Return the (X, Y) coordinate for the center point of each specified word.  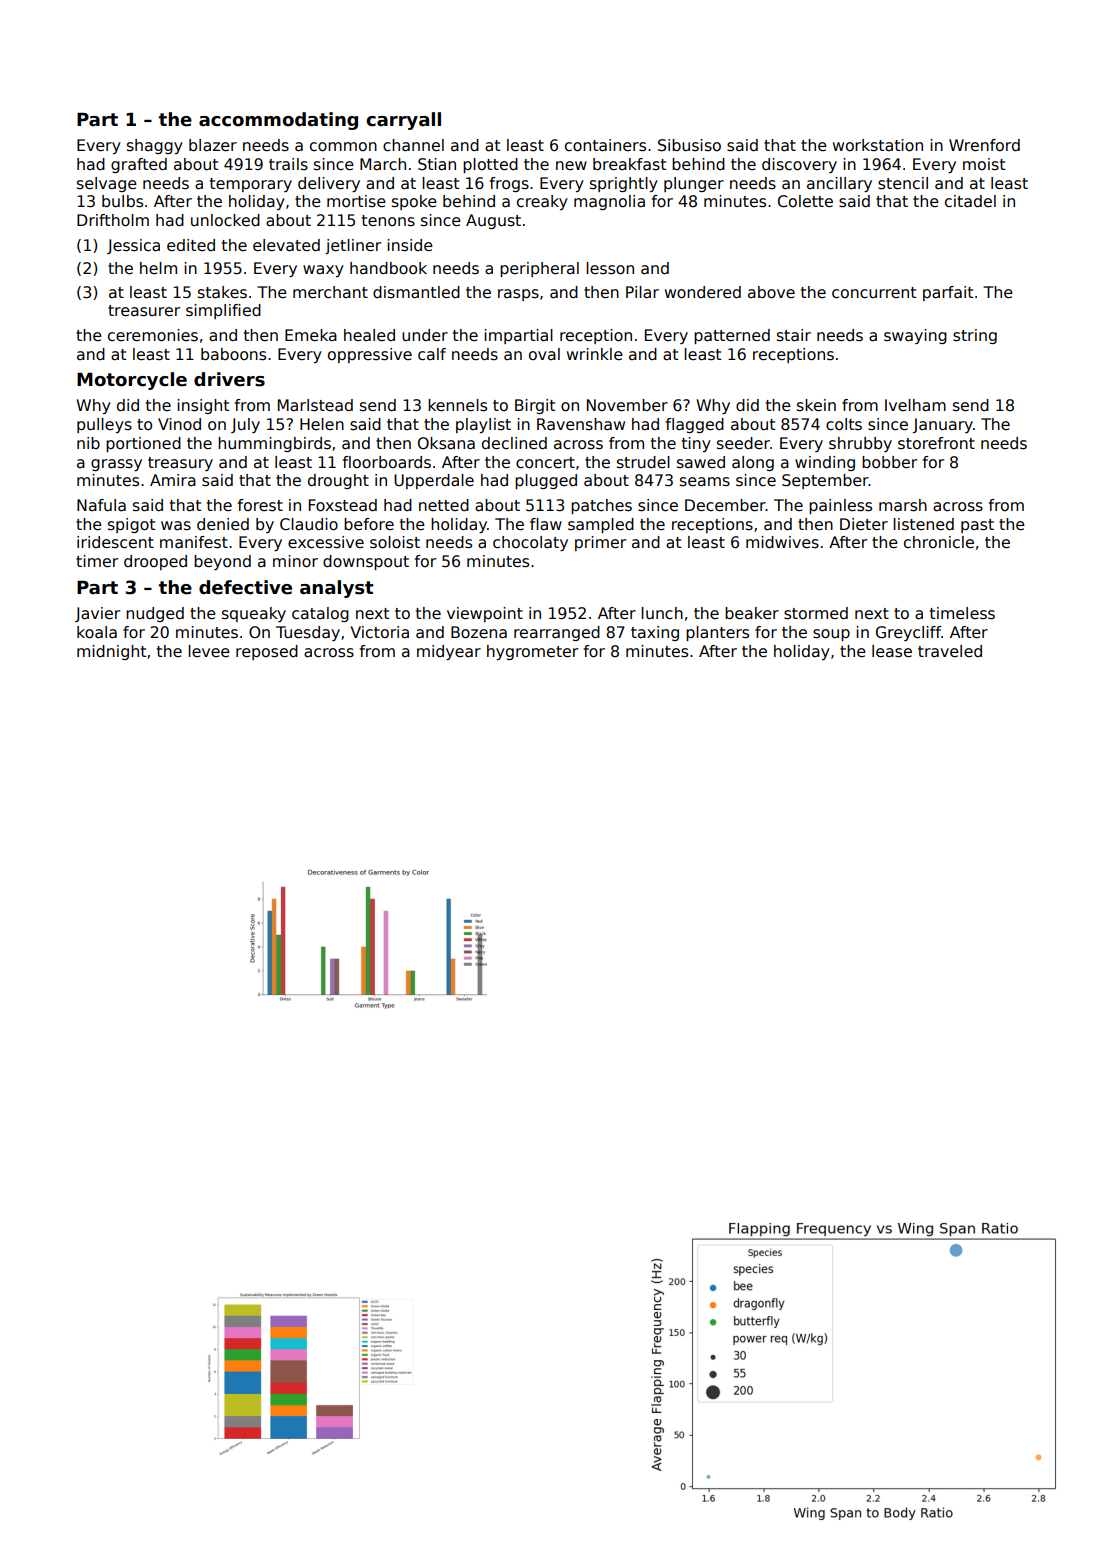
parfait (948, 293)
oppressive (370, 355)
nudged (155, 614)
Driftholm (113, 220)
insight (203, 406)
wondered (703, 292)
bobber (889, 462)
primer (600, 543)
